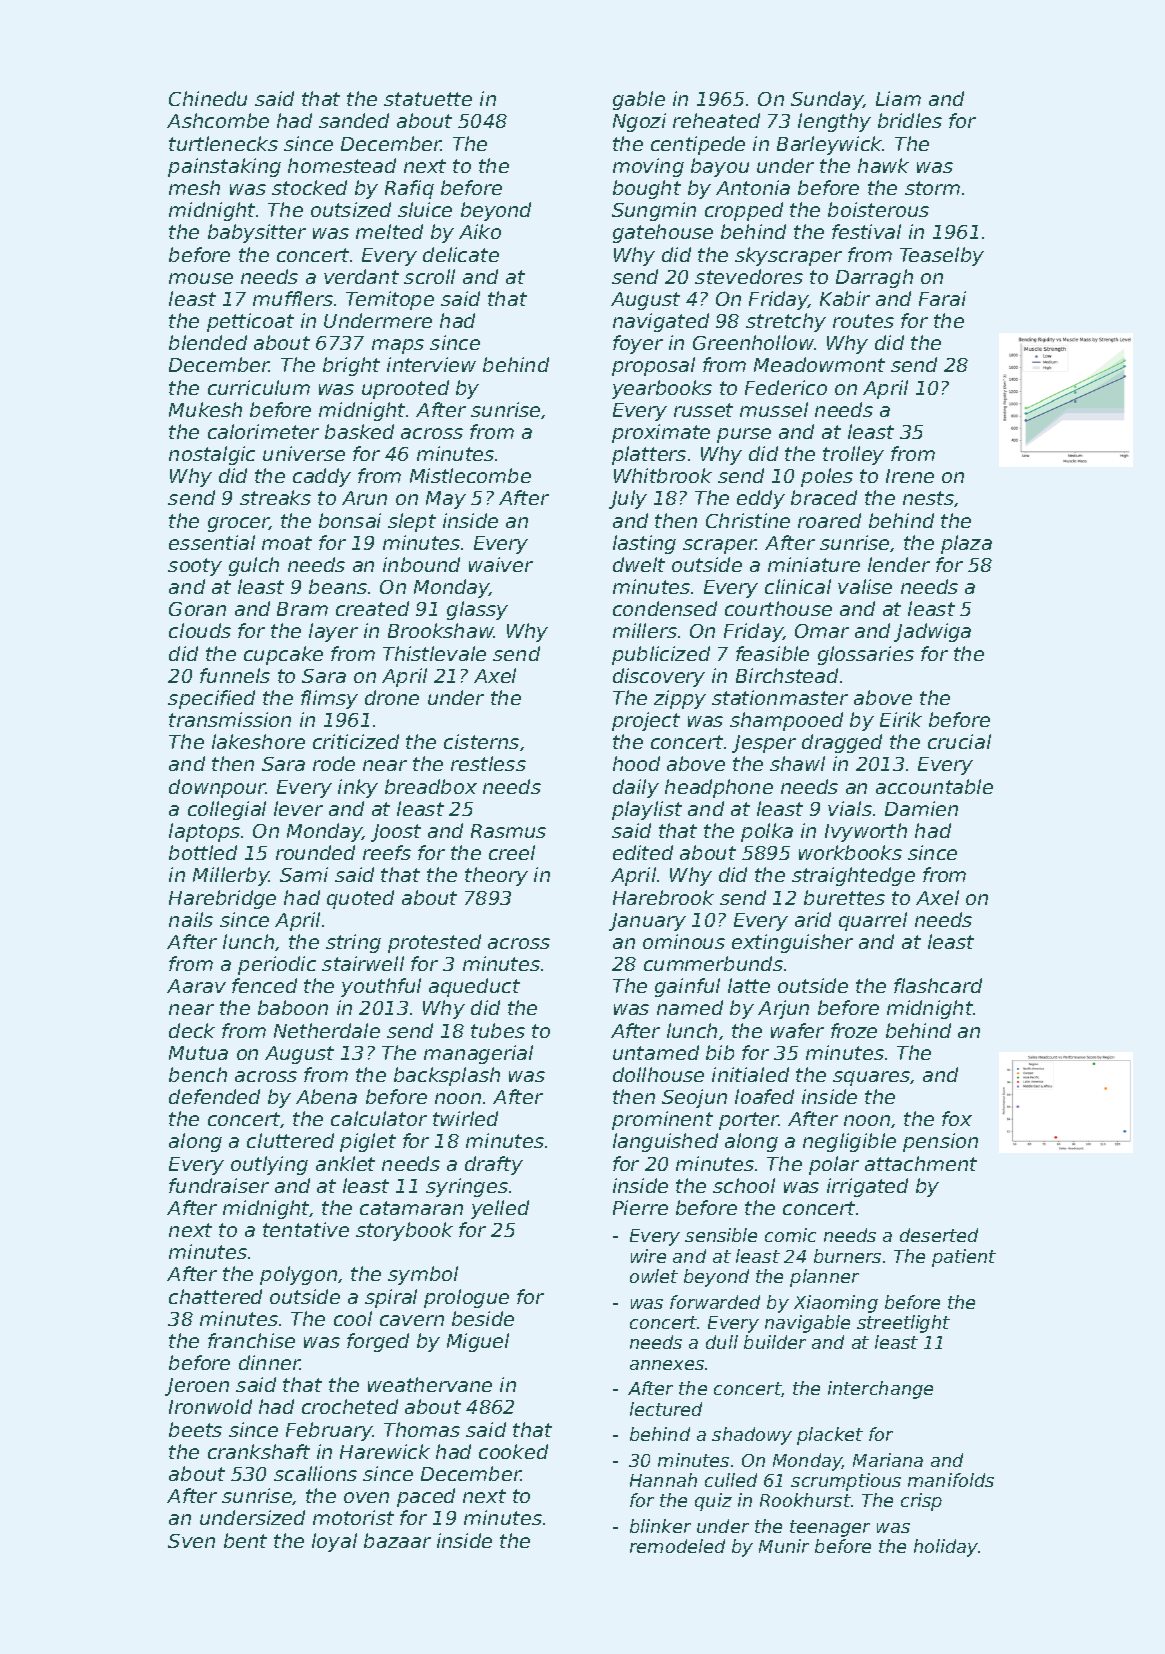 The width and height of the screenshot is (1165, 1654). Describe the element at coordinates (644, 544) in the screenshot. I see `lasting` at that location.
